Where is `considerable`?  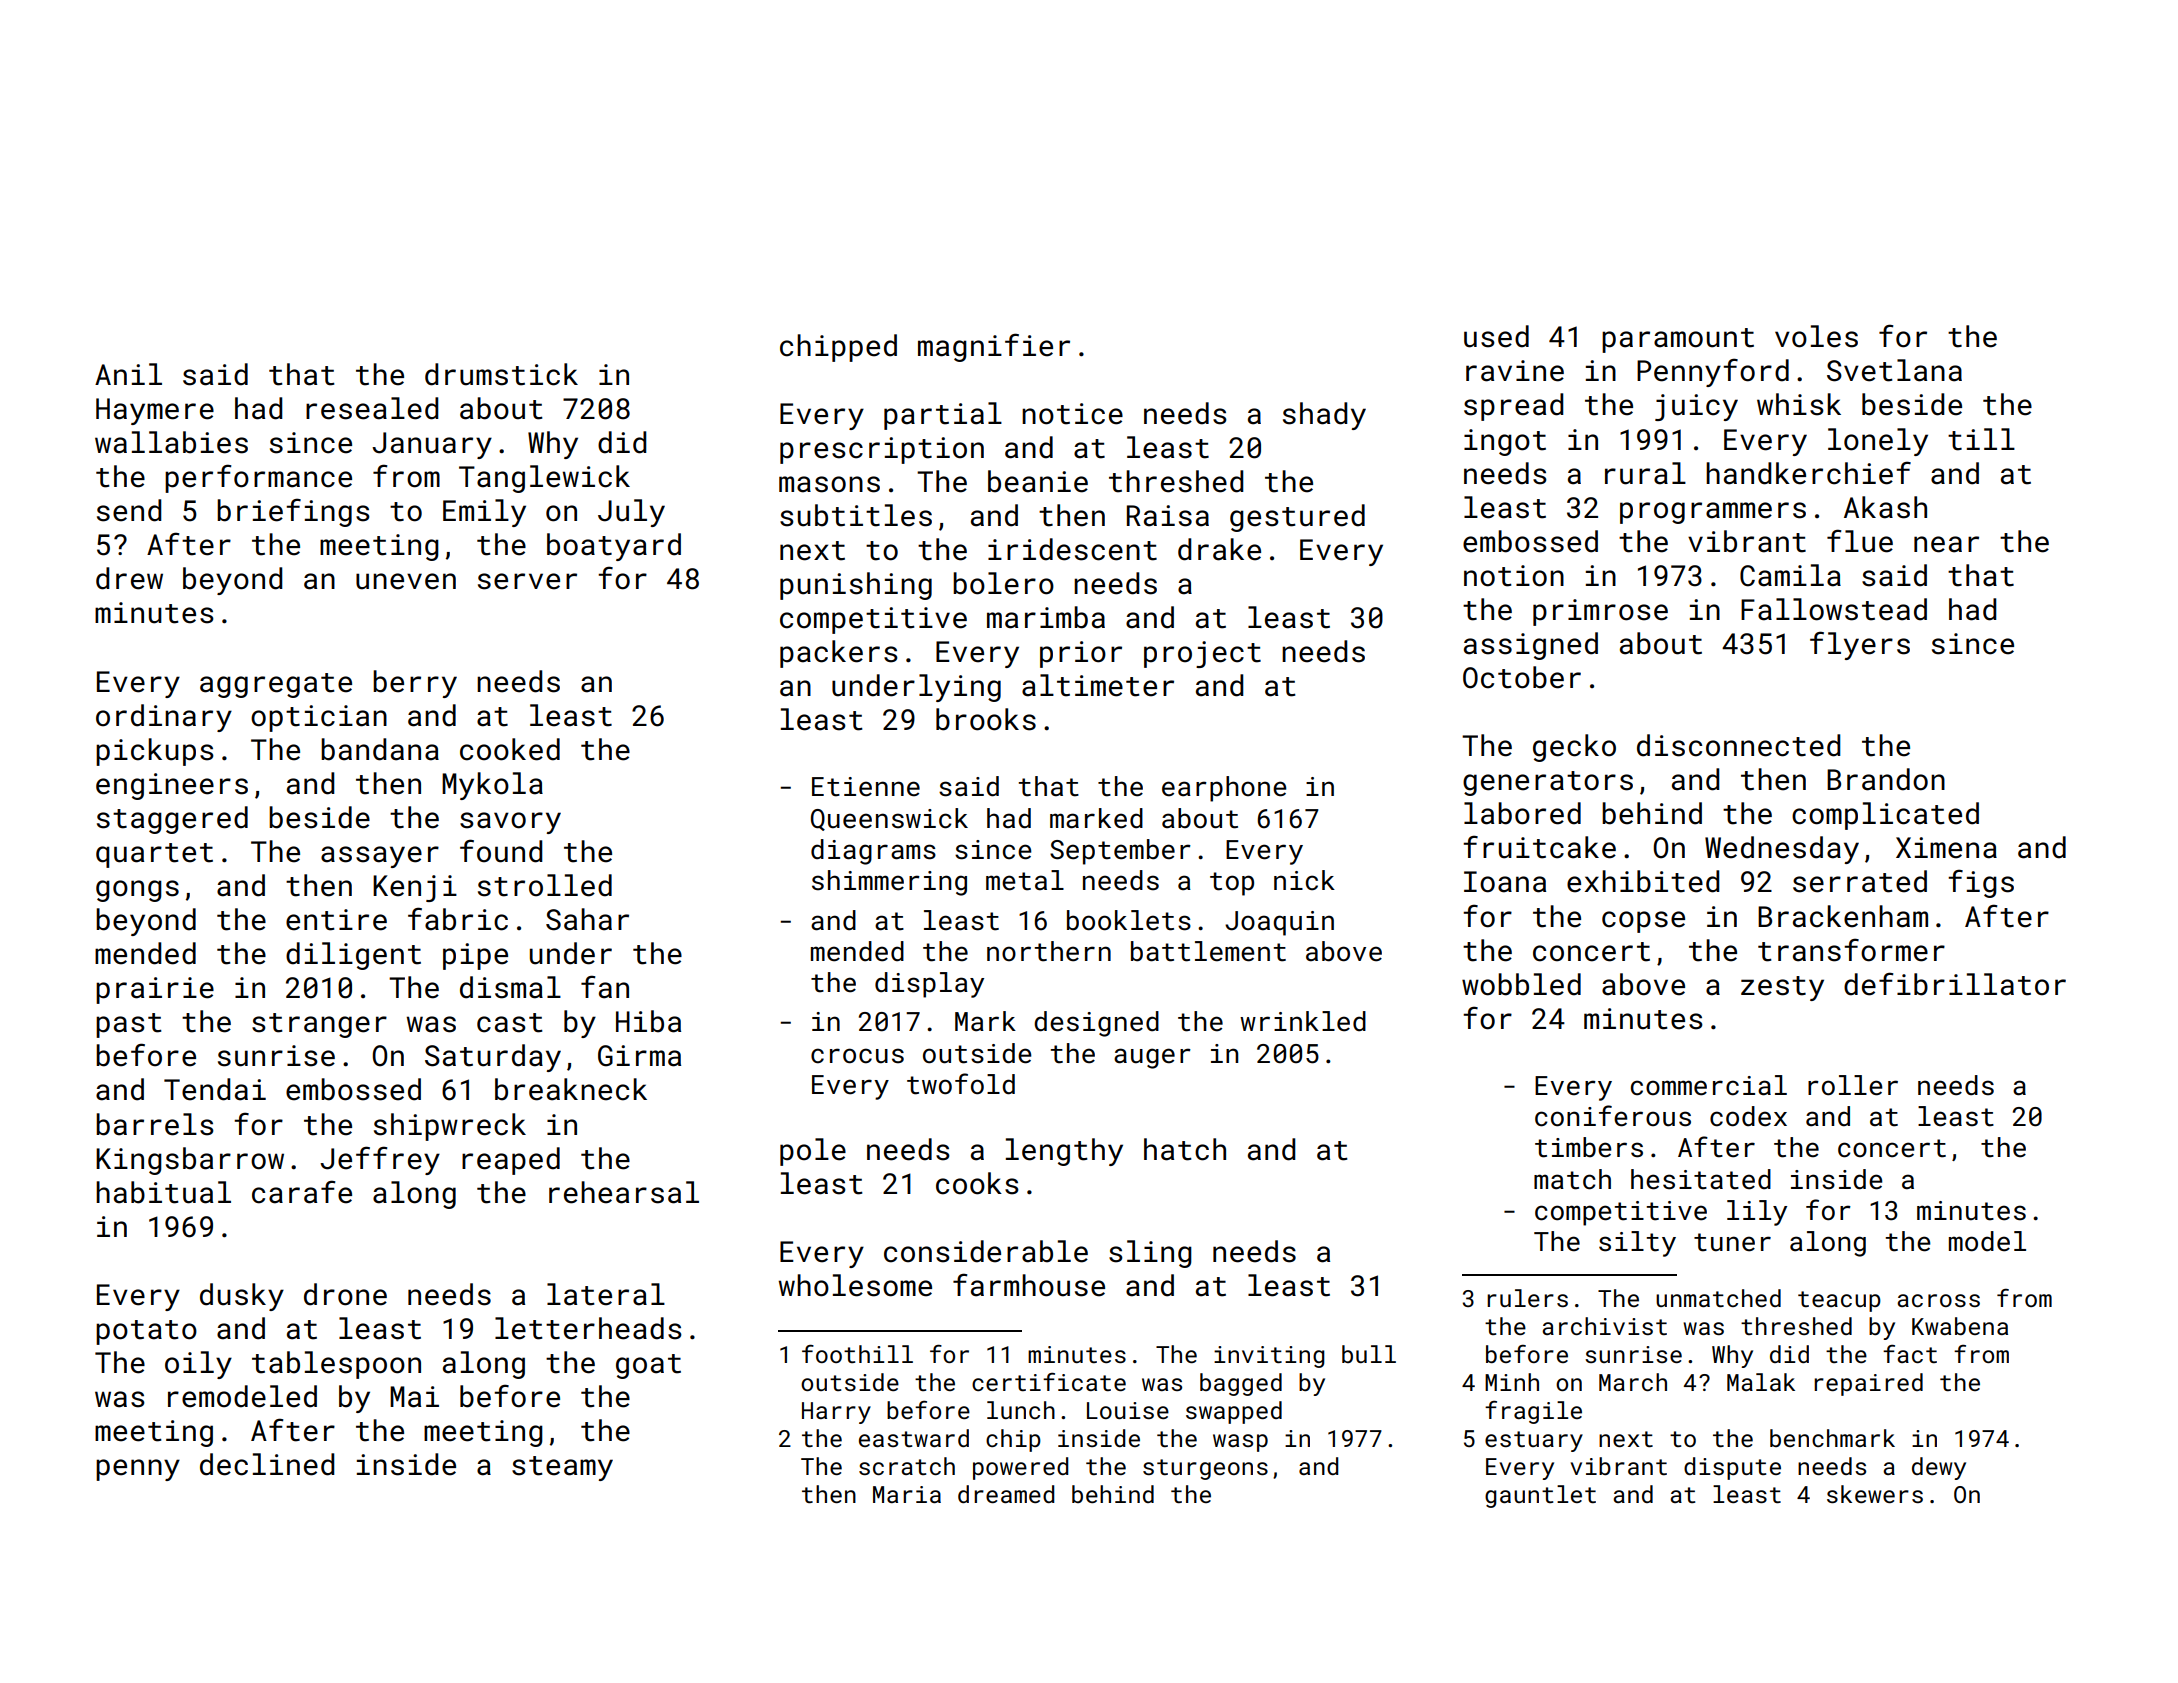
considerable is located at coordinates (986, 1251).
